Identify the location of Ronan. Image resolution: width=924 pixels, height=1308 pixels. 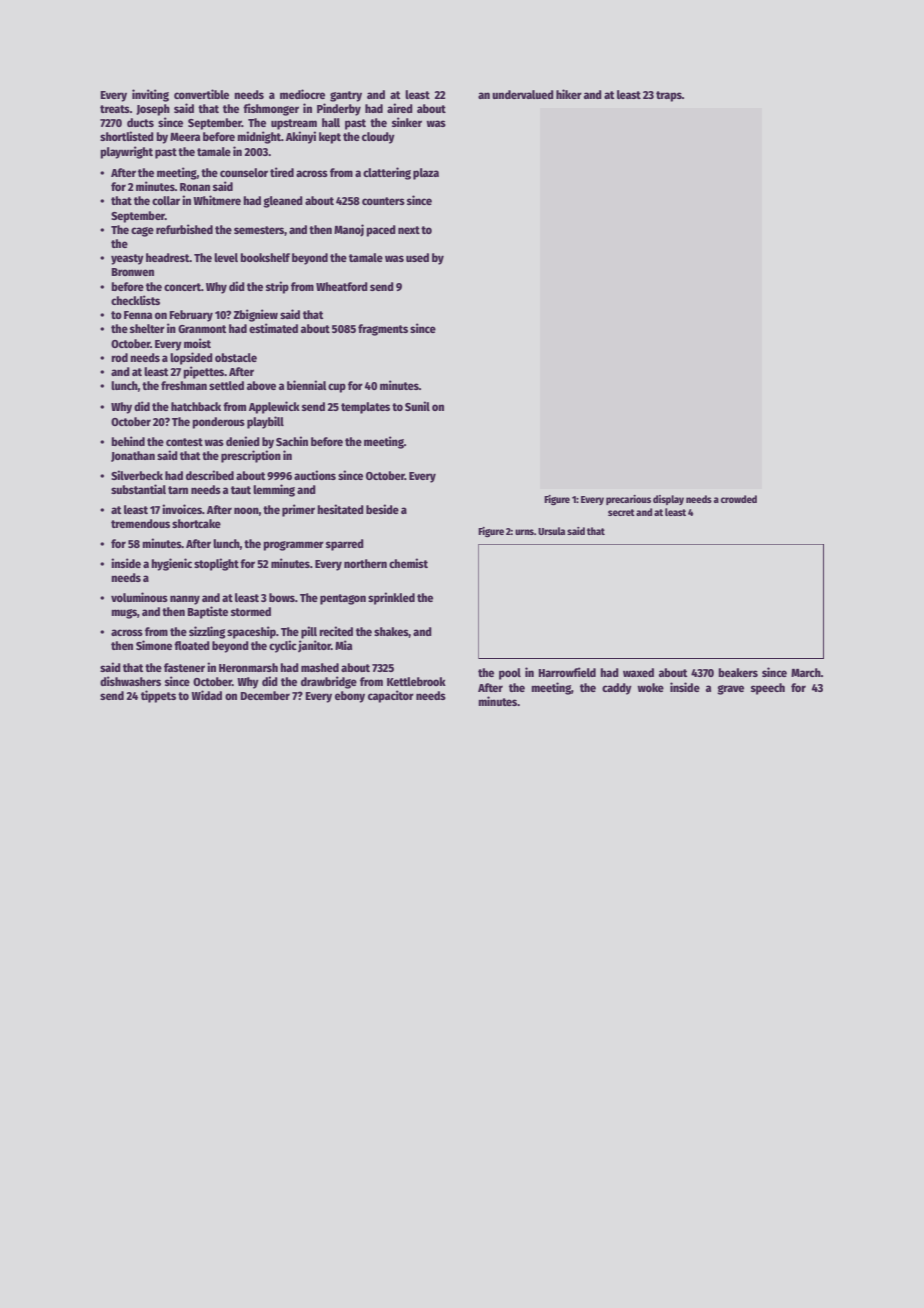
(195, 187).
